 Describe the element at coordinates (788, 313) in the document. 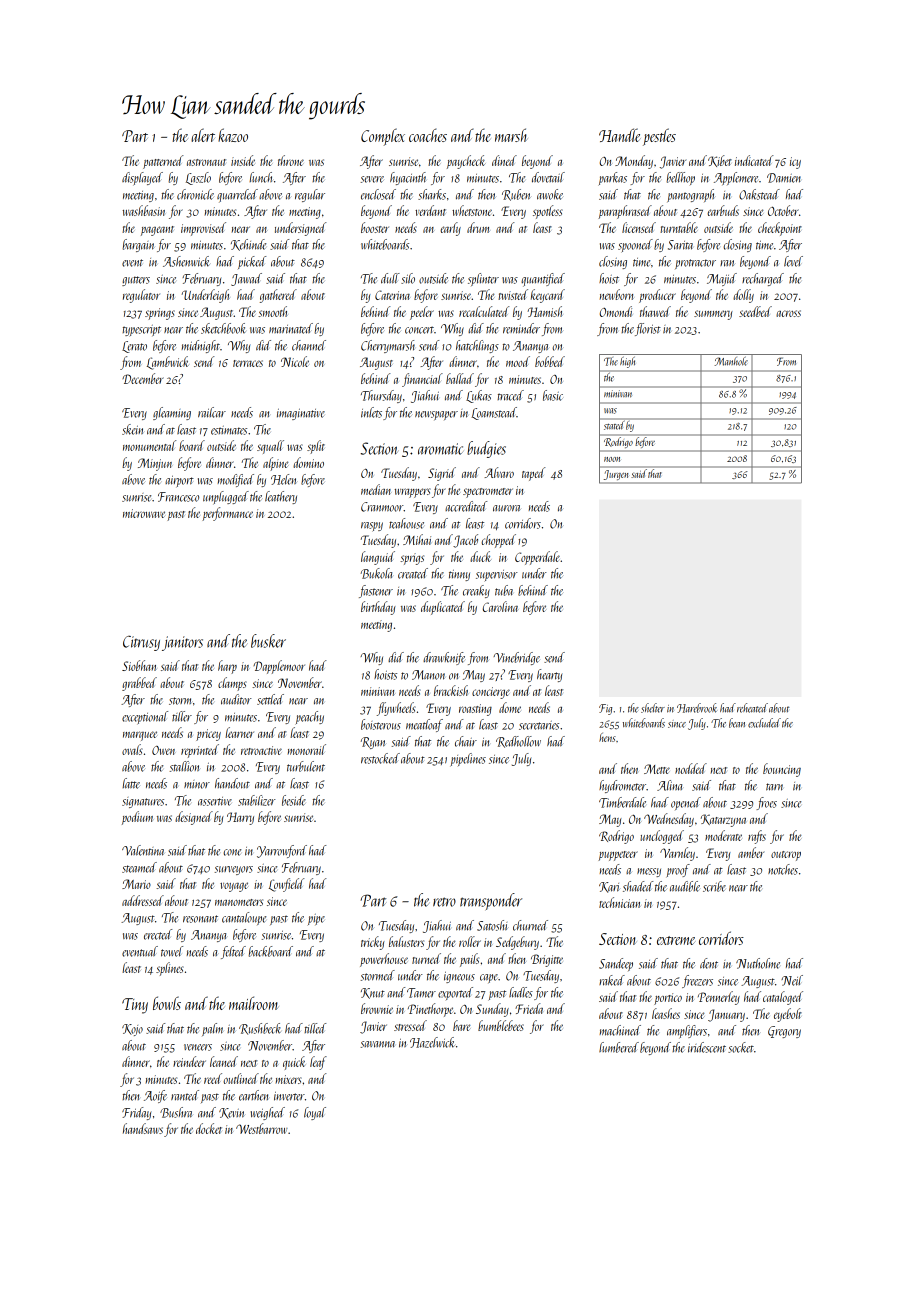

I see `across` at that location.
